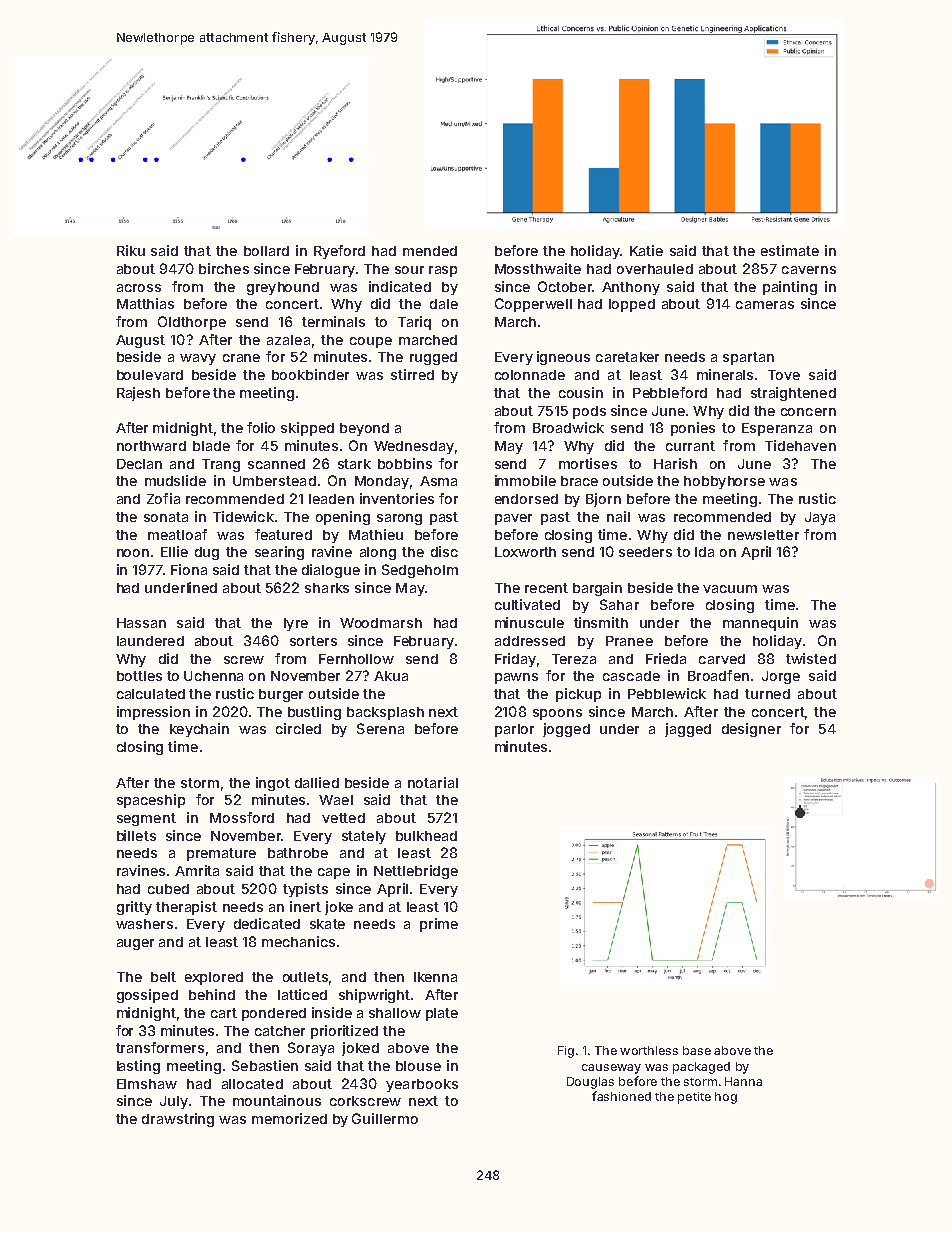  I want to click on seeders, so click(645, 552).
